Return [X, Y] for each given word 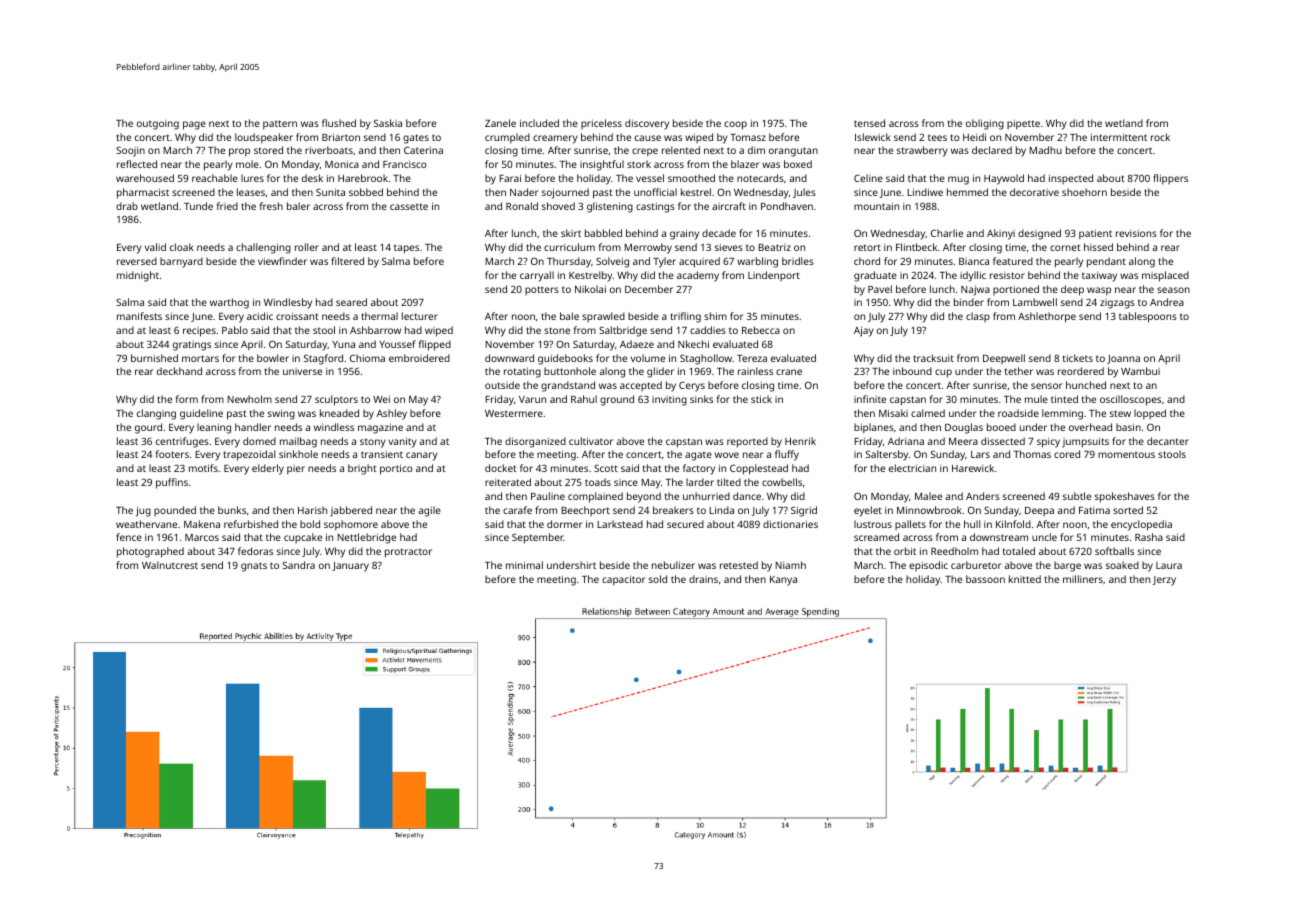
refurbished [251, 524]
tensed [869, 123]
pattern [280, 125]
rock [1160, 137]
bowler [273, 358]
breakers [673, 510]
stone [557, 330]
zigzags [1117, 304]
